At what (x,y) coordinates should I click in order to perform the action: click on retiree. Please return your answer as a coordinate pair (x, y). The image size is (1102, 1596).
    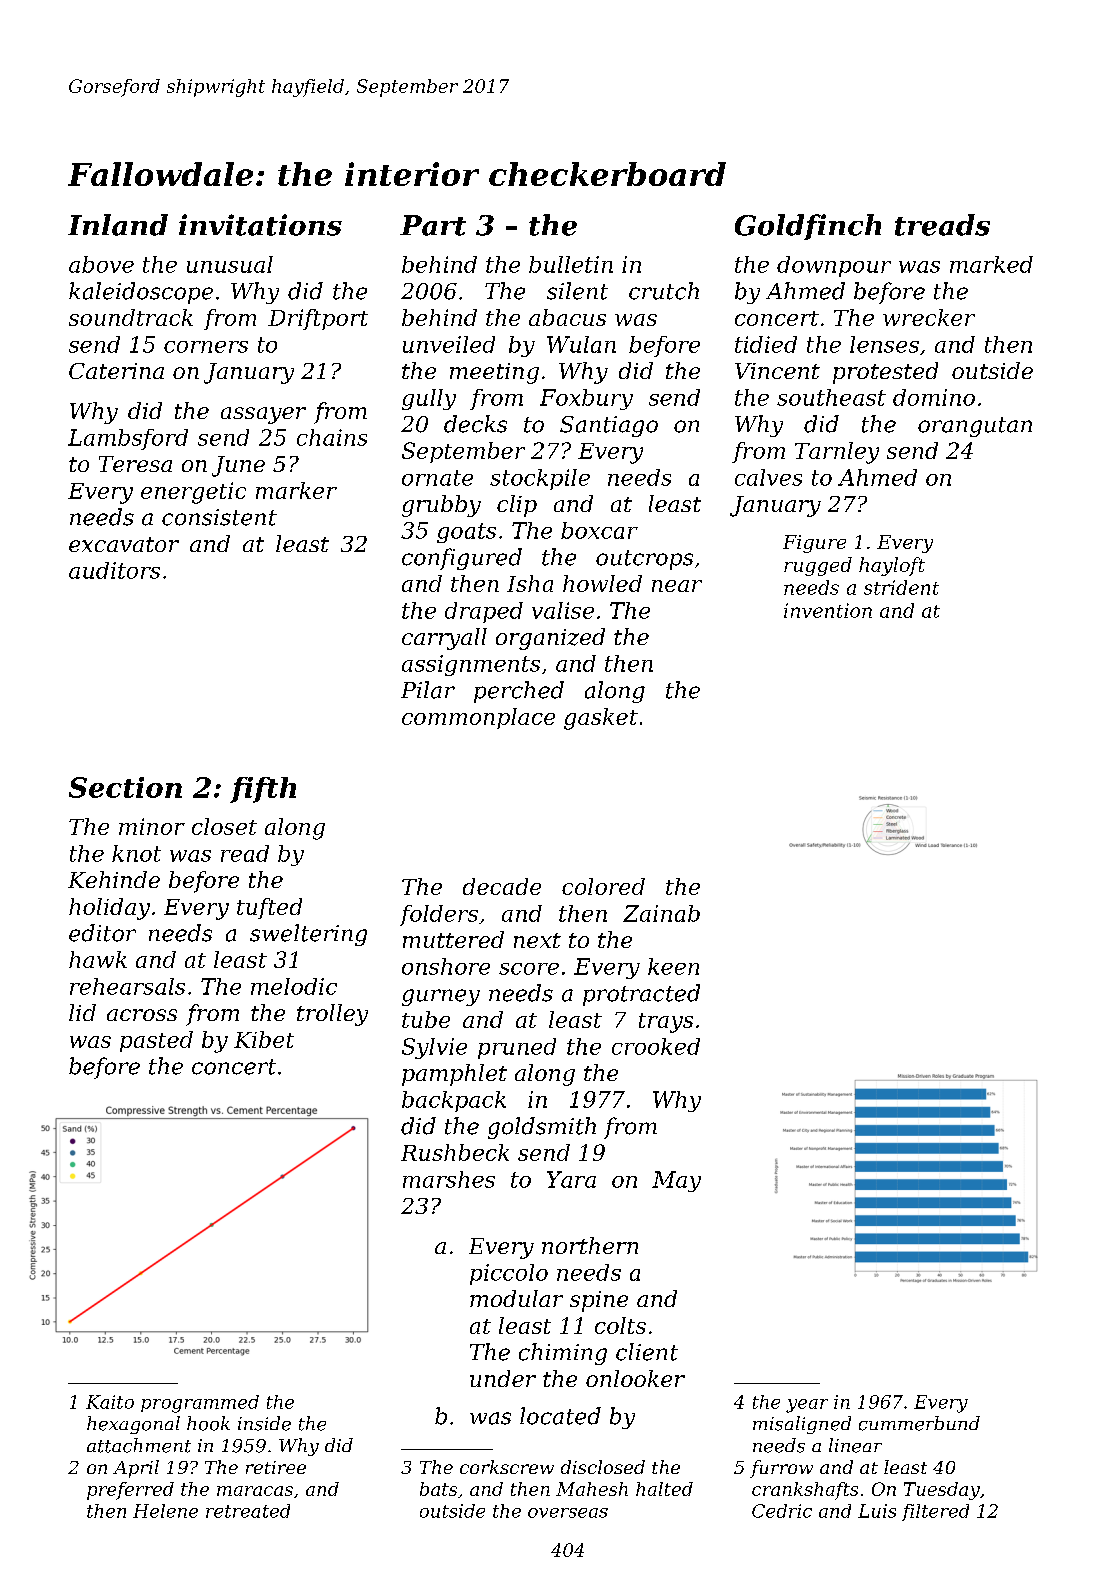
    Looking at the image, I should click on (276, 1467).
